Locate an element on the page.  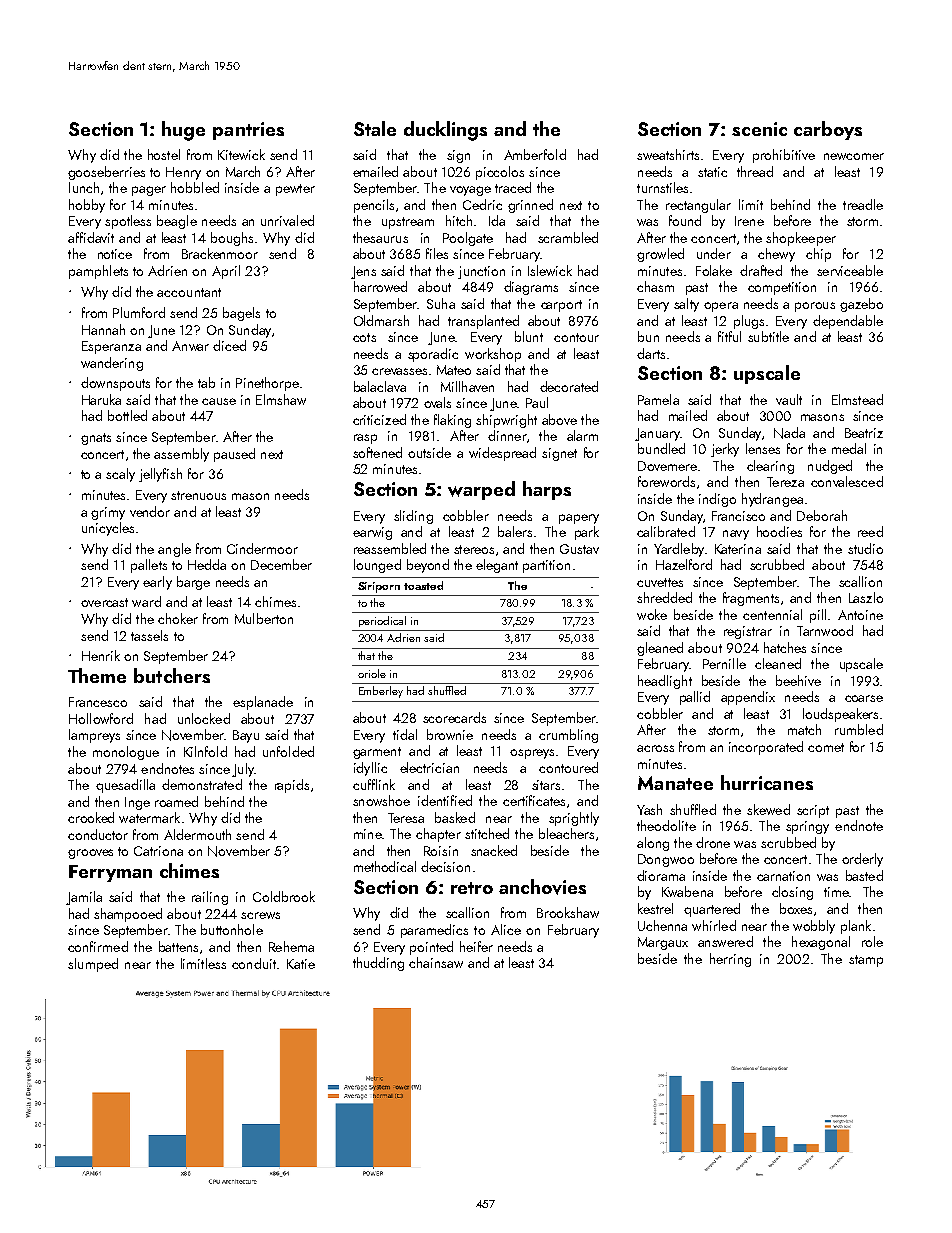
Pamela is located at coordinates (658, 399).
